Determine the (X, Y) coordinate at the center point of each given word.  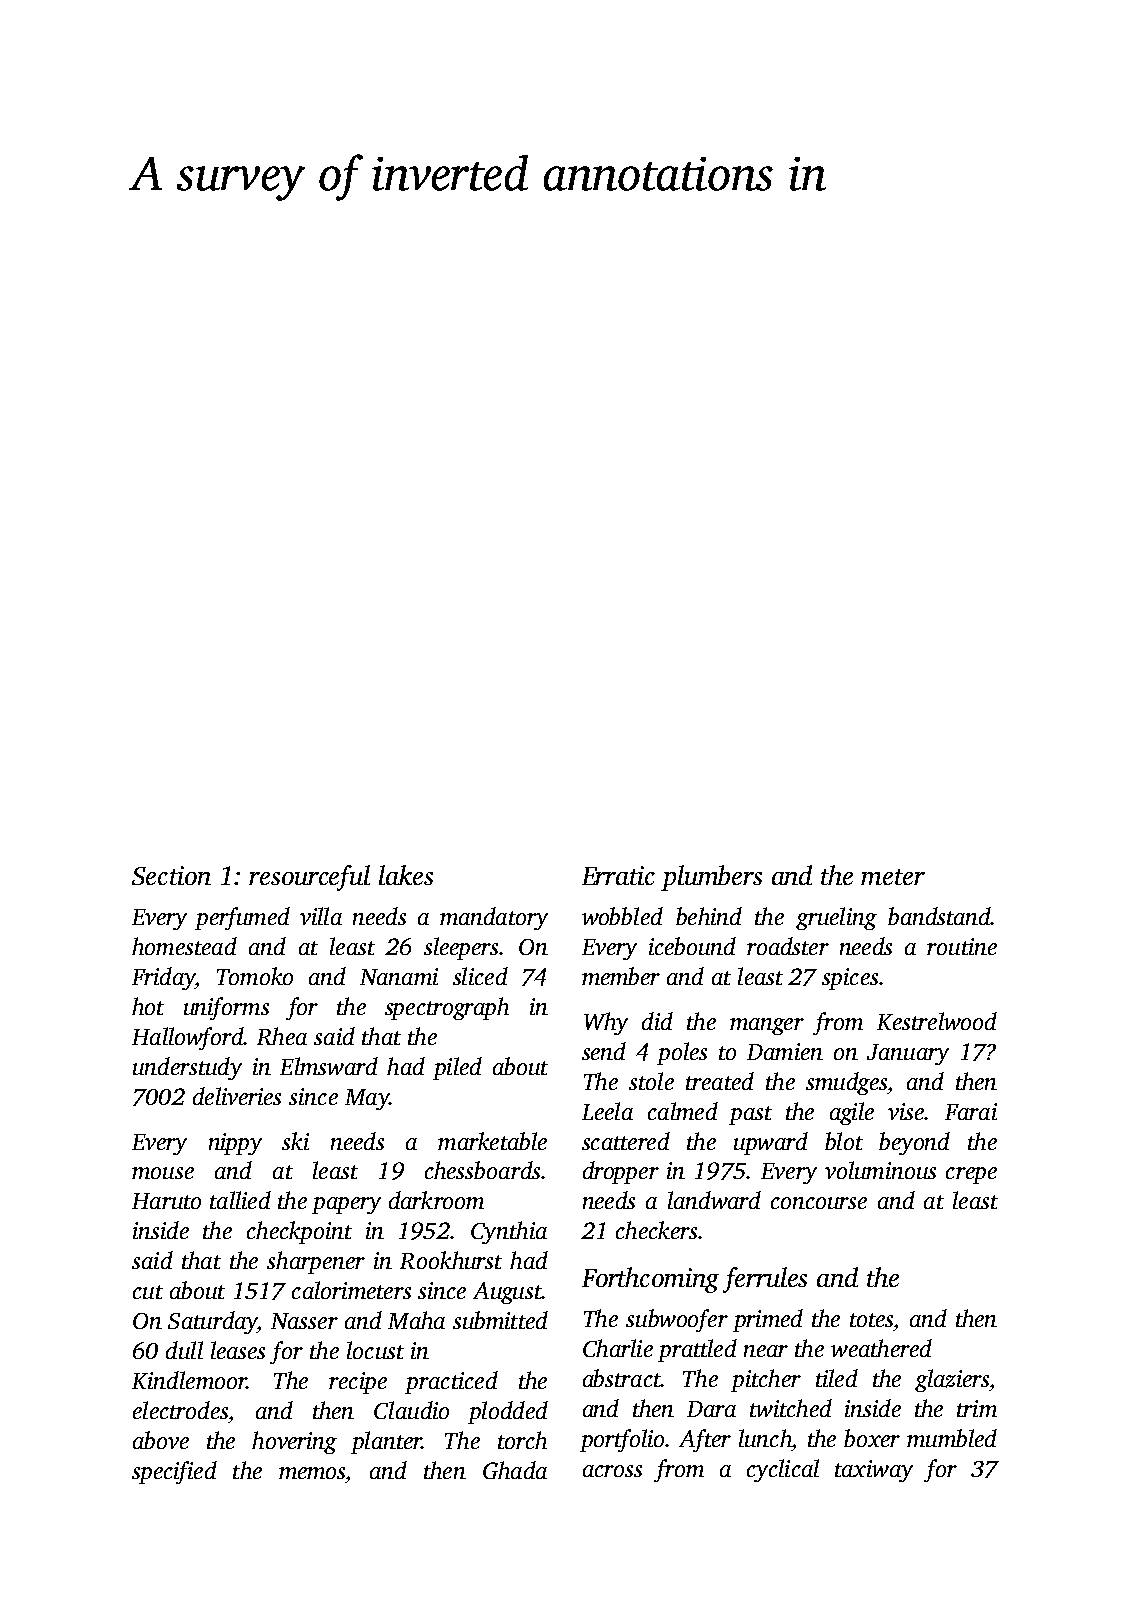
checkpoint (299, 1232)
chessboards (482, 1170)
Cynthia (509, 1232)
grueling (836, 918)
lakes (406, 875)
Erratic (618, 875)
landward (714, 1200)
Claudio (411, 1410)
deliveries (237, 1096)
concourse (819, 1203)
